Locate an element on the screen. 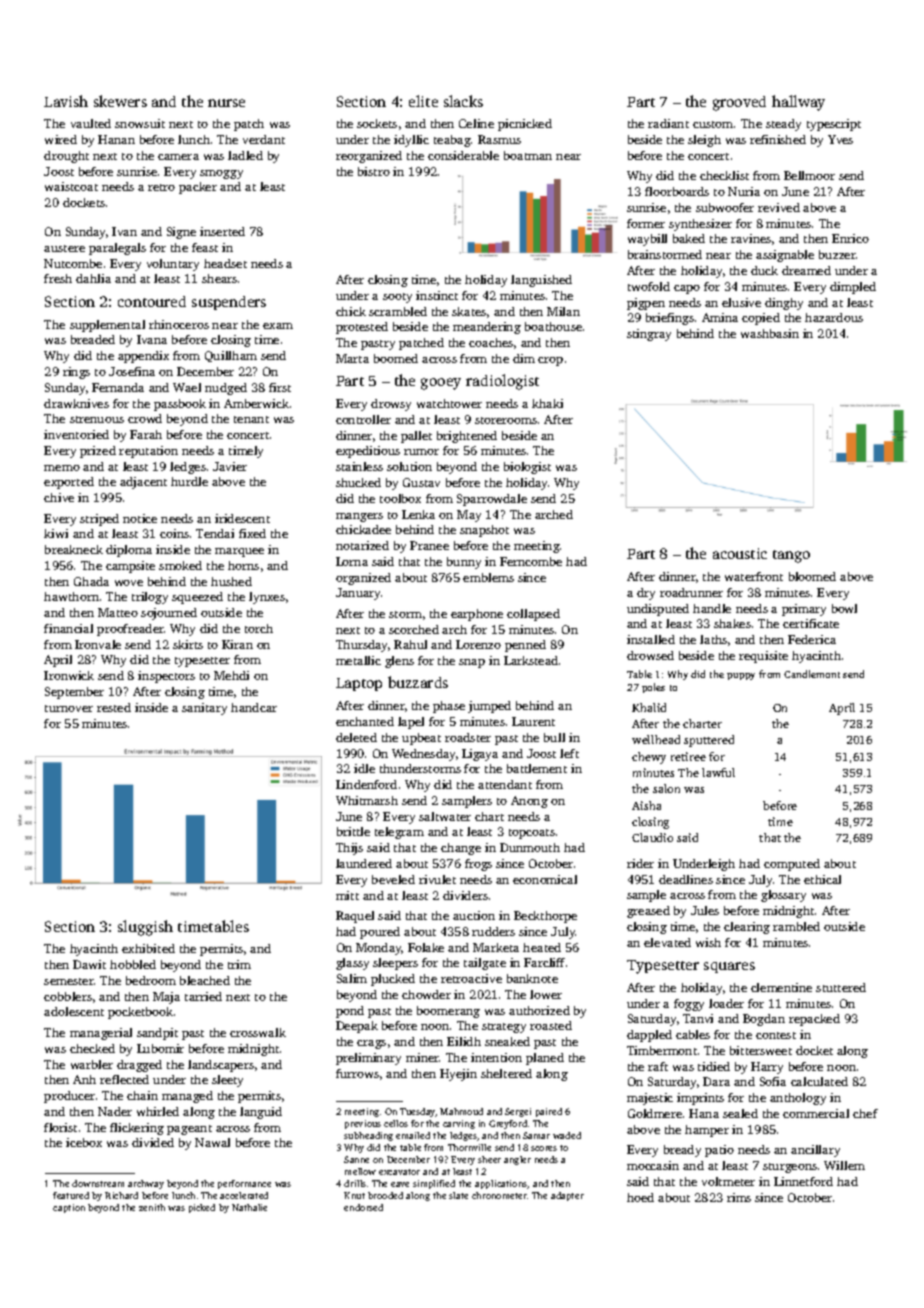 Image resolution: width=924 pixels, height=1308 pixels. collapsed is located at coordinates (533, 615).
